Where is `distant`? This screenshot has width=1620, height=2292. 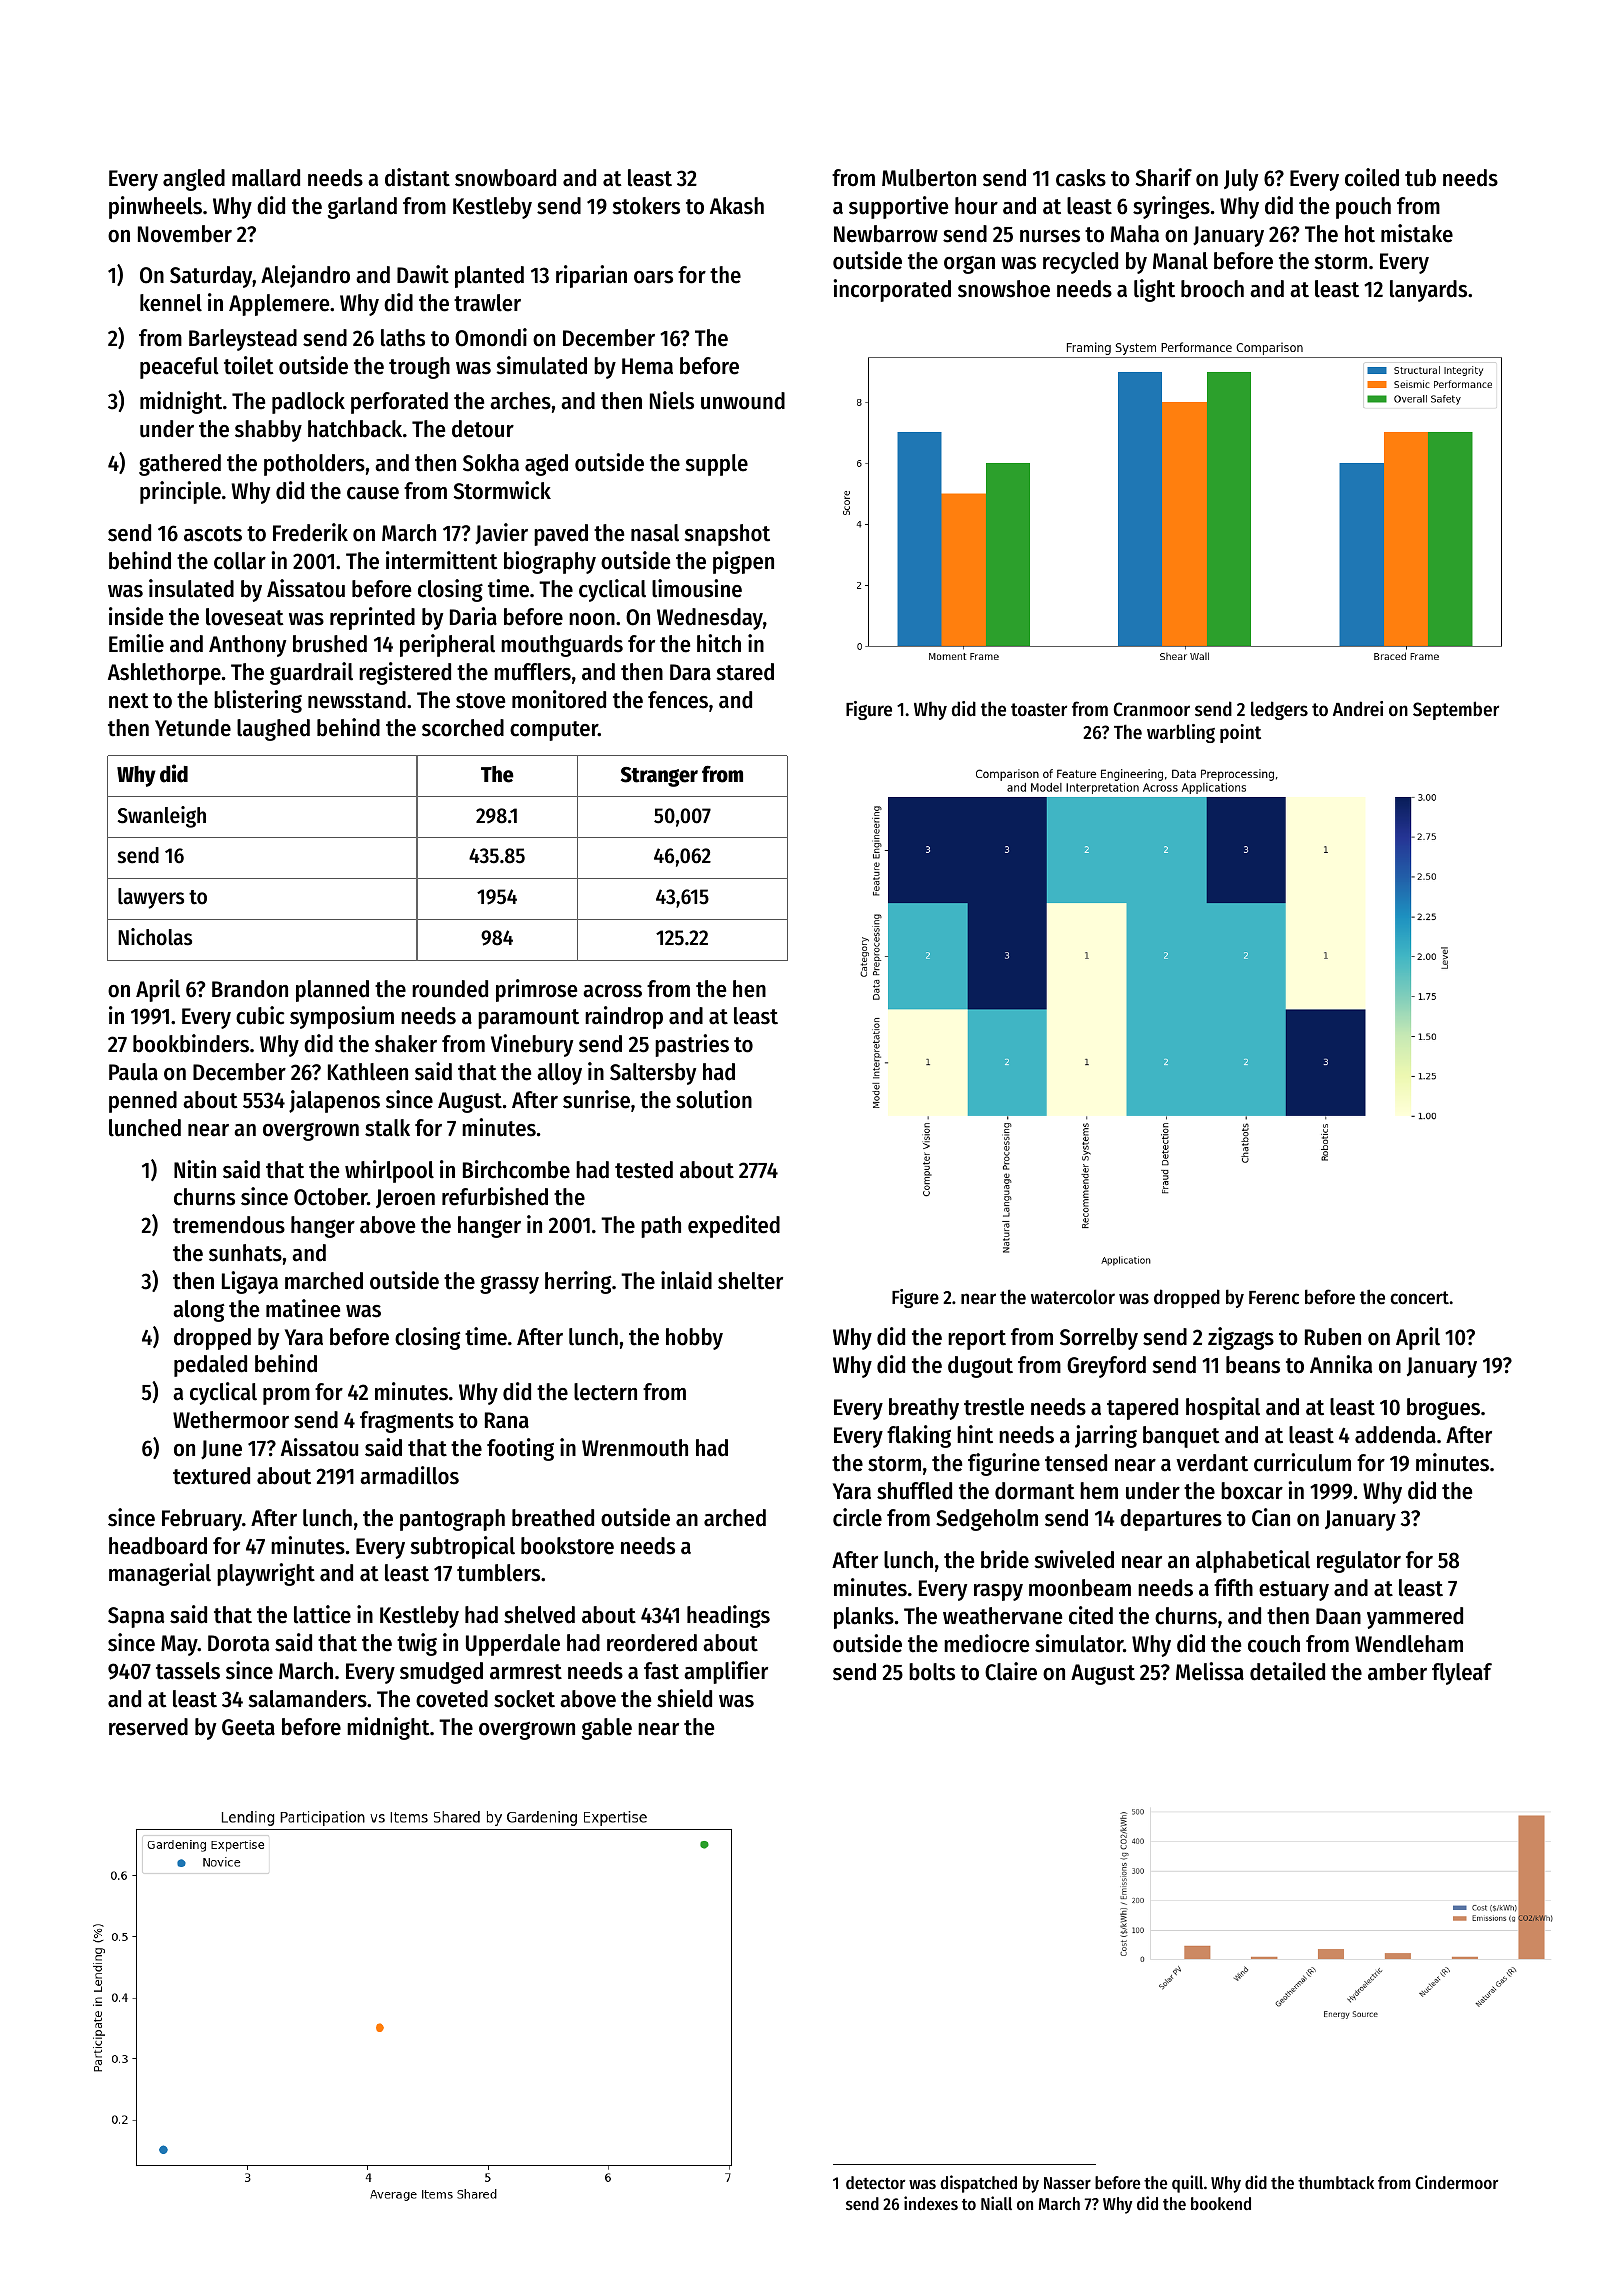 distant is located at coordinates (417, 177).
